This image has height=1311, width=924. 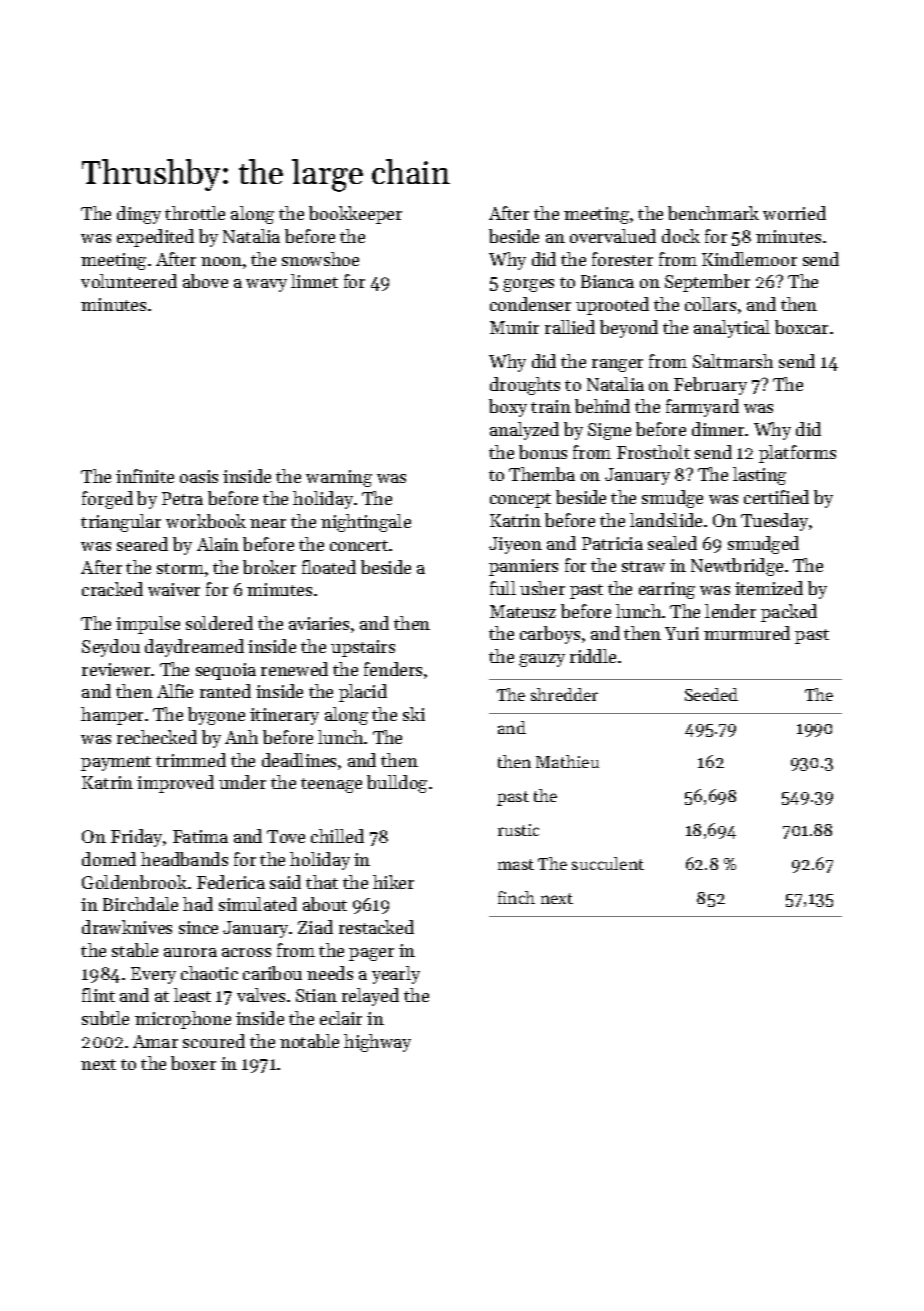 I want to click on Seeded, so click(x=711, y=694).
